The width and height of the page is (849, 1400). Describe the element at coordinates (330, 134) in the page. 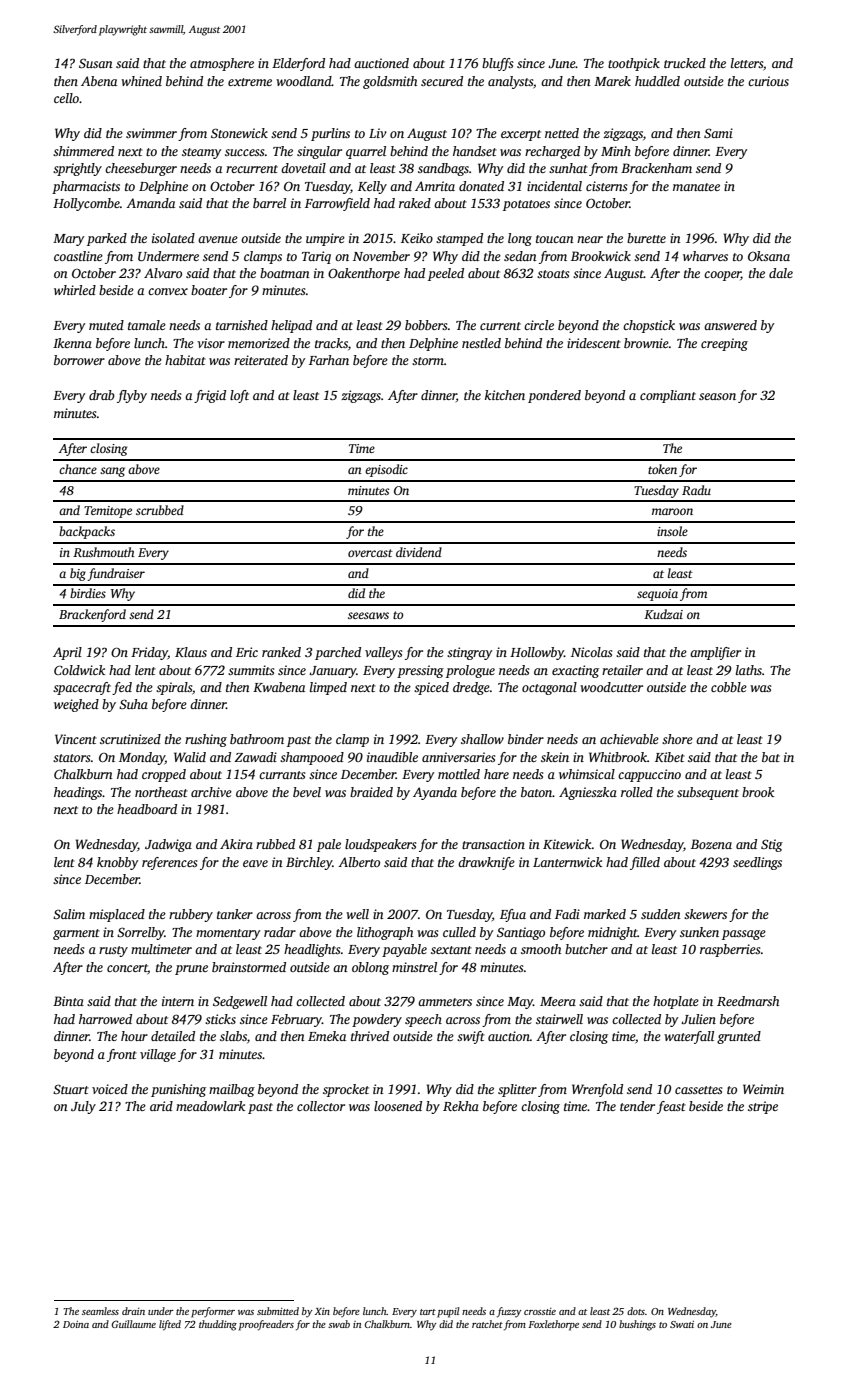

I see `purlins` at that location.
